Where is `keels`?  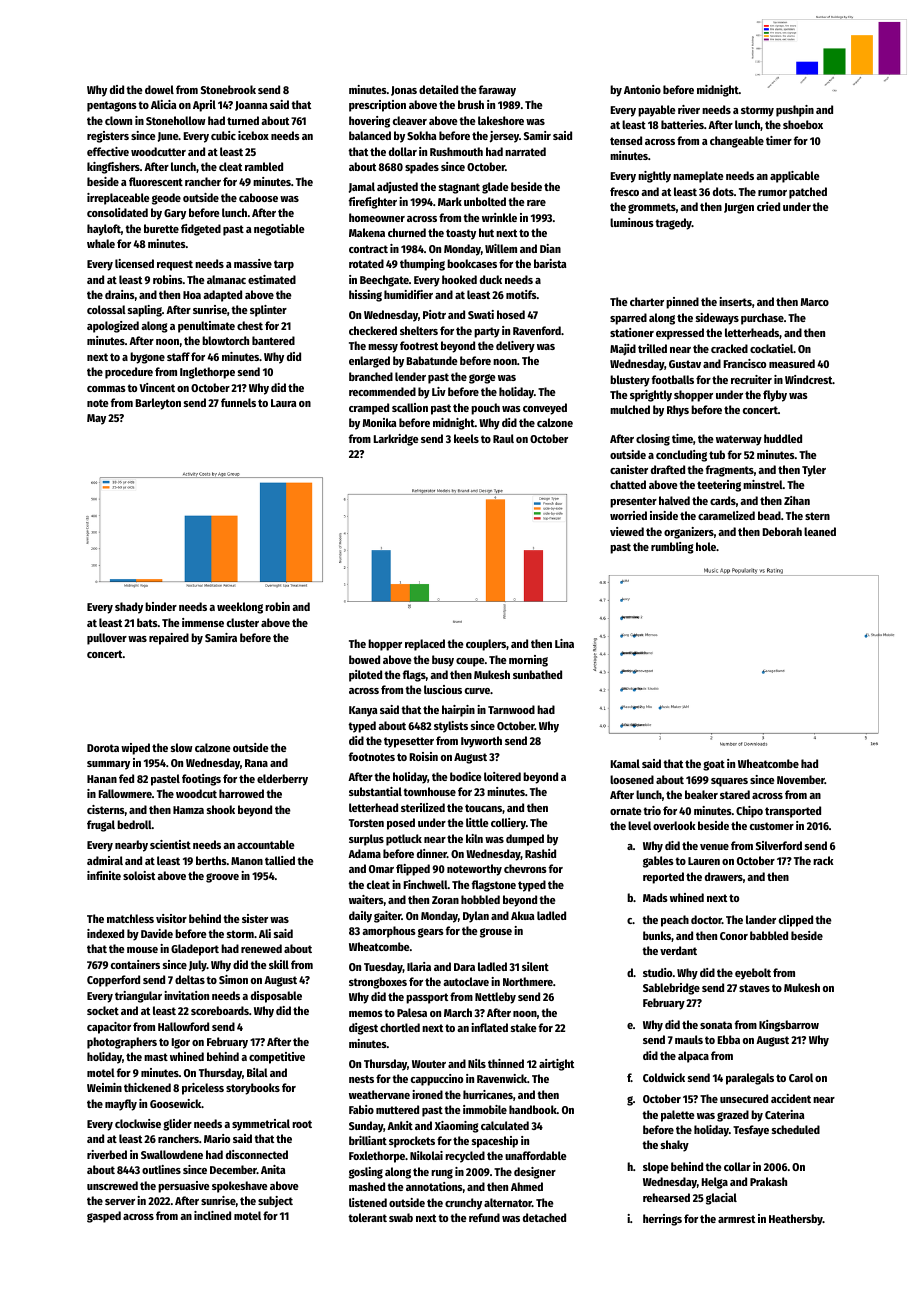 keels is located at coordinates (466, 438).
